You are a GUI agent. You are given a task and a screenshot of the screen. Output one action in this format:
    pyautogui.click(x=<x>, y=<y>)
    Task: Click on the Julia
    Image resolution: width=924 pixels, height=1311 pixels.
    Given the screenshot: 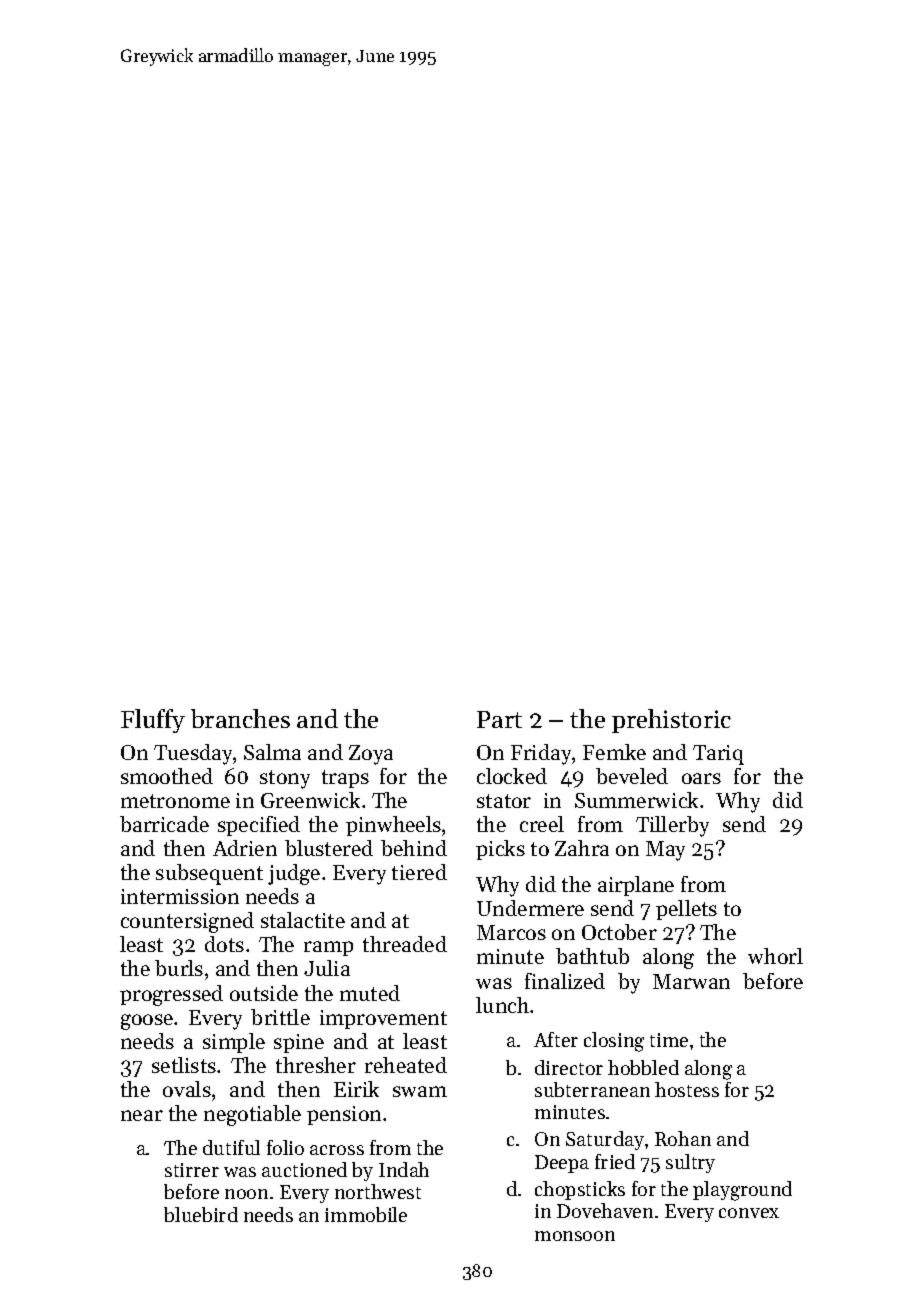 What is the action you would take?
    pyautogui.click(x=327, y=968)
